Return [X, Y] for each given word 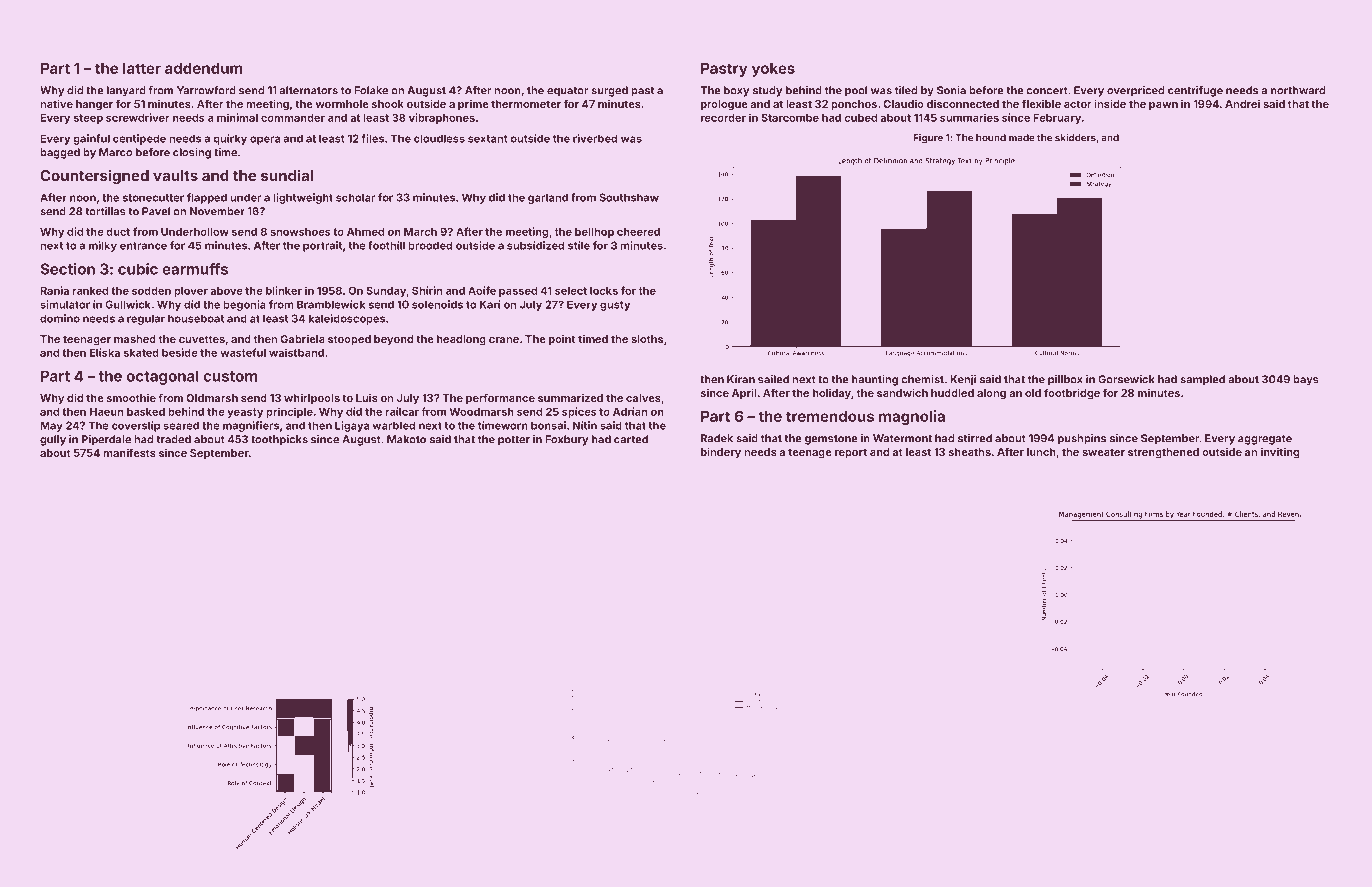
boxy [736, 91]
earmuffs [195, 269]
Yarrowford [206, 90]
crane [504, 340]
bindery [721, 453]
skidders [1075, 138]
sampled [1202, 380]
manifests [129, 452]
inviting [1280, 453]
